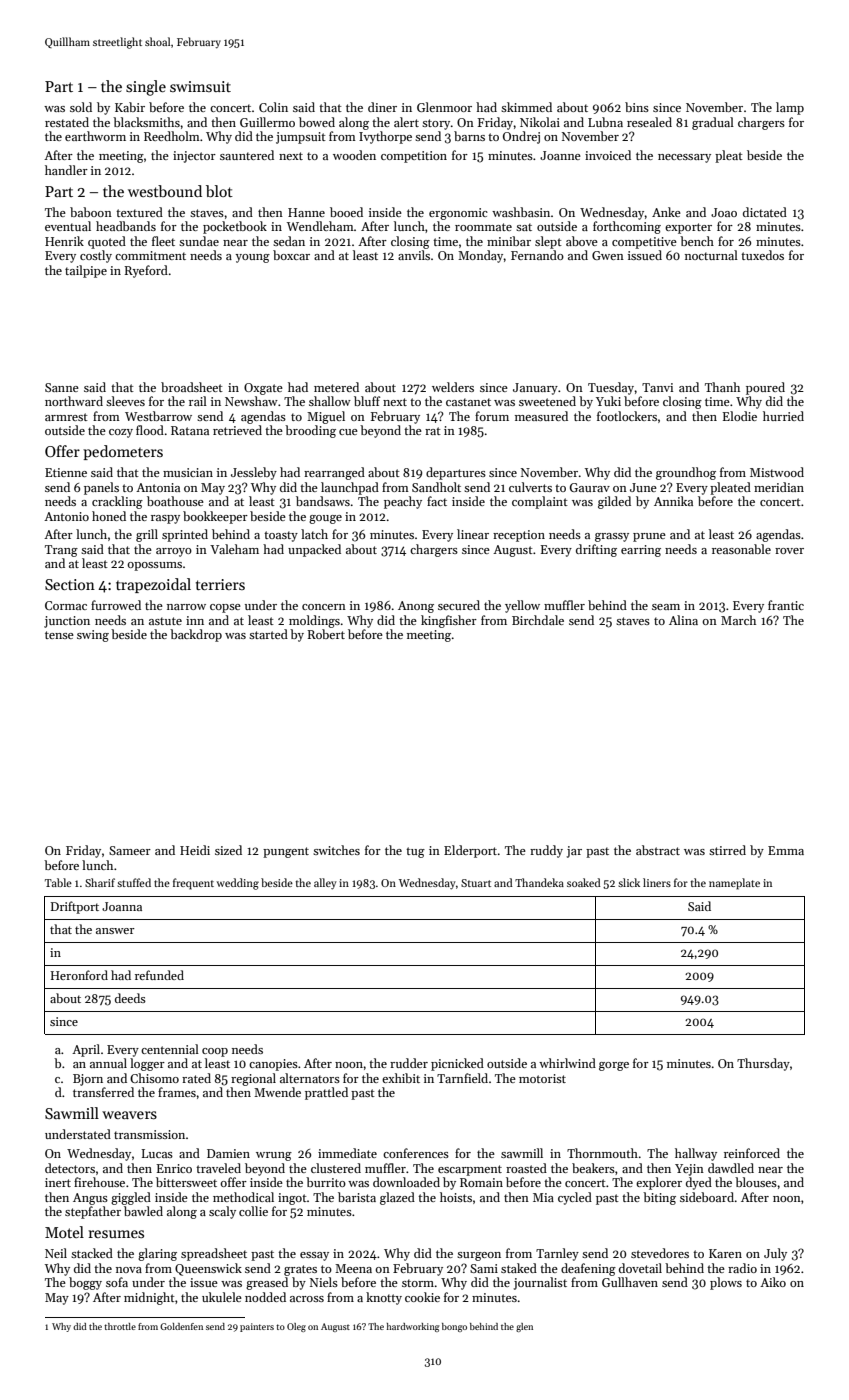 The width and height of the screenshot is (849, 1400). I want to click on Annika, so click(673, 501).
